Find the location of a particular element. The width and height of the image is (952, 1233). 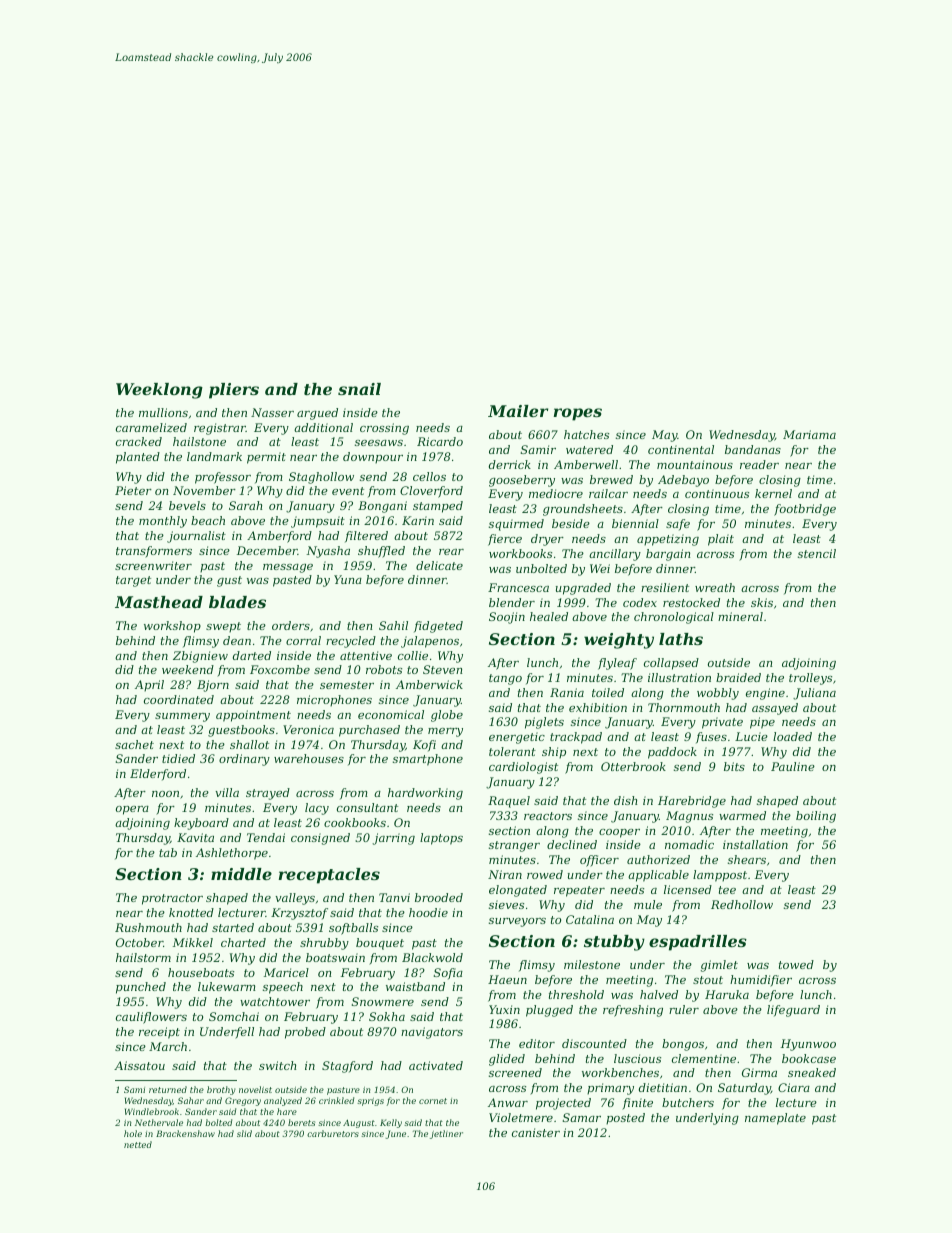

Redhollow is located at coordinates (742, 904).
